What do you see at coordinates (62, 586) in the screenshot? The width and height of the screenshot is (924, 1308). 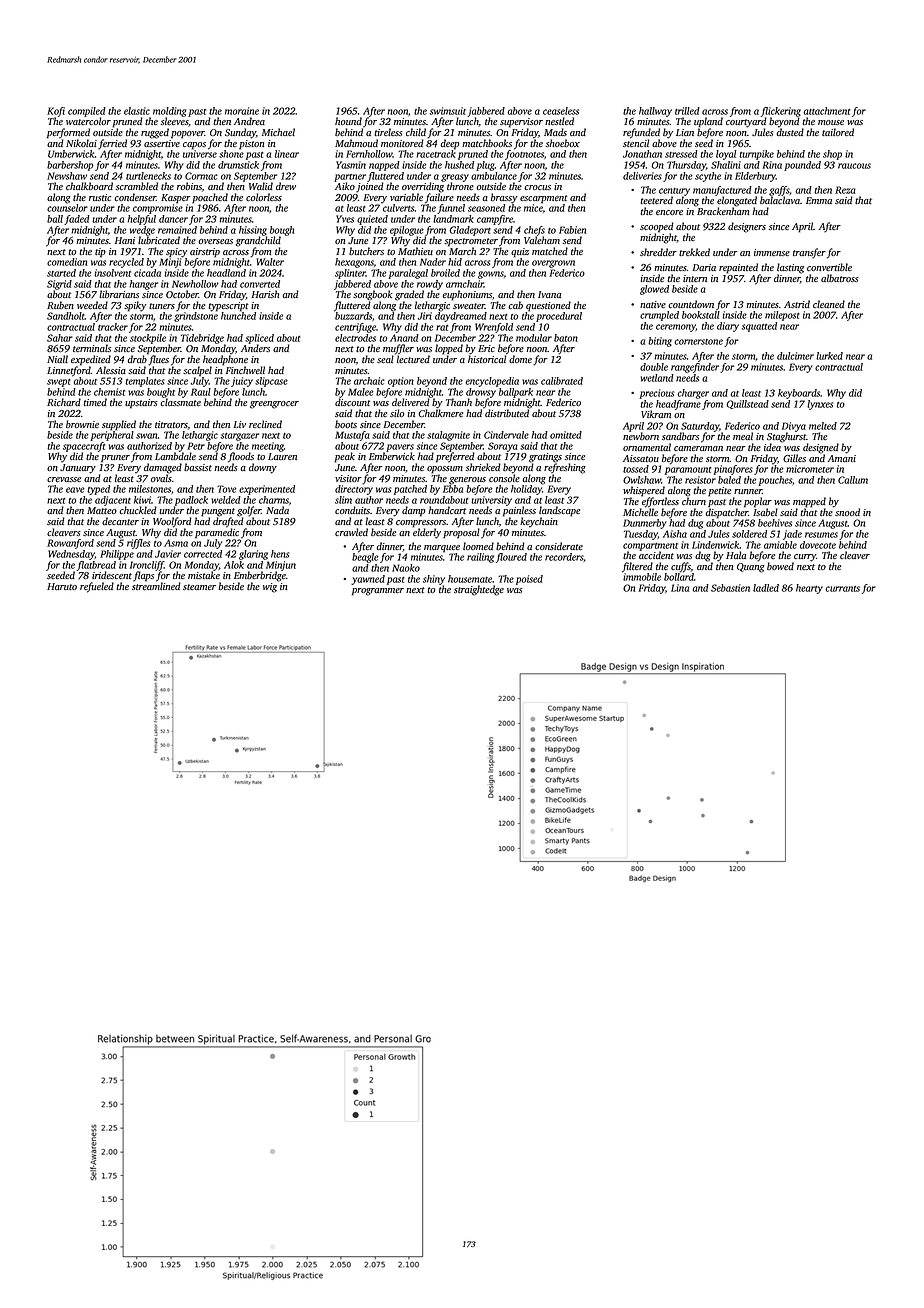 I see `Haruto` at bounding box center [62, 586].
